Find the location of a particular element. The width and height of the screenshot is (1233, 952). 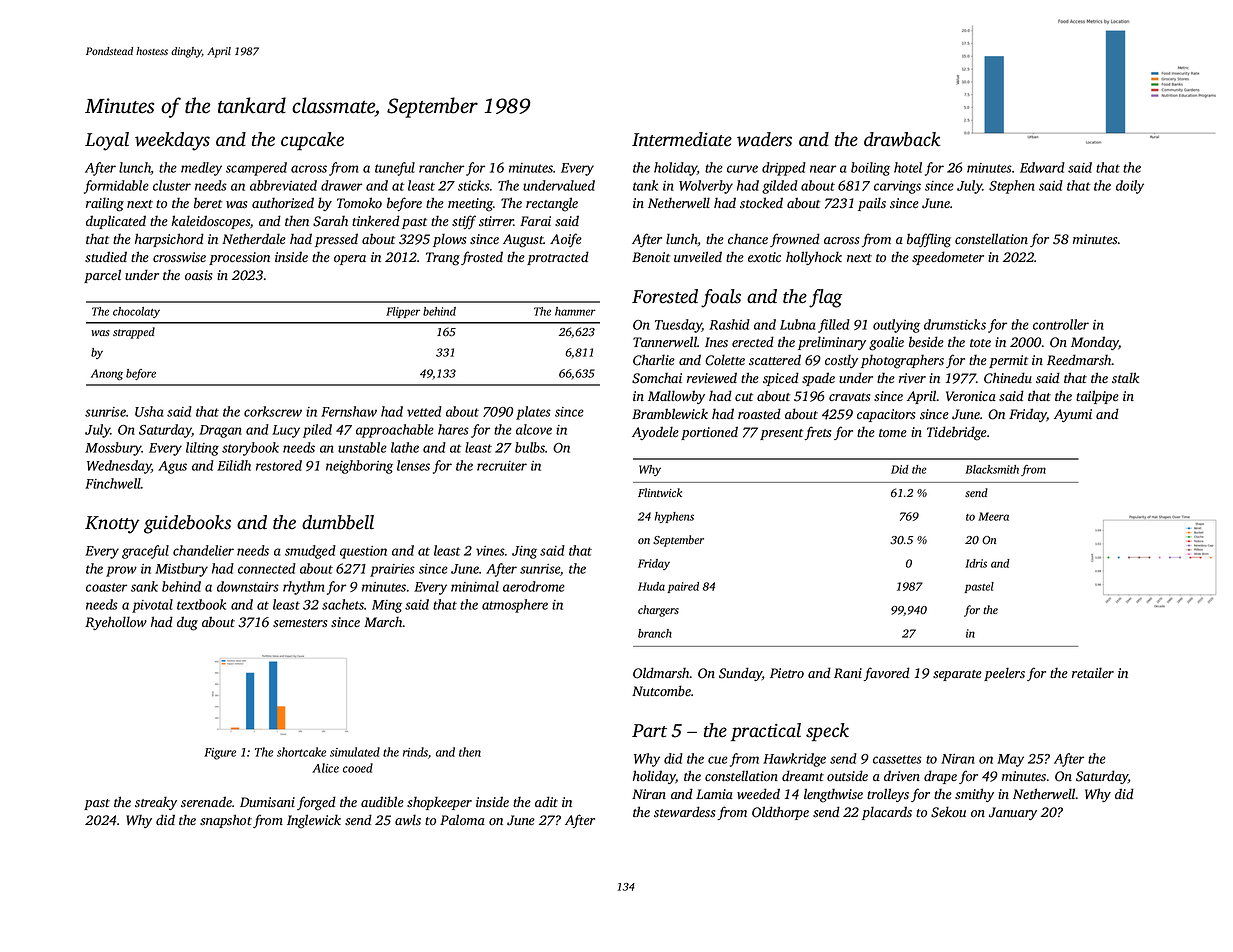

rancher is located at coordinates (441, 167).
